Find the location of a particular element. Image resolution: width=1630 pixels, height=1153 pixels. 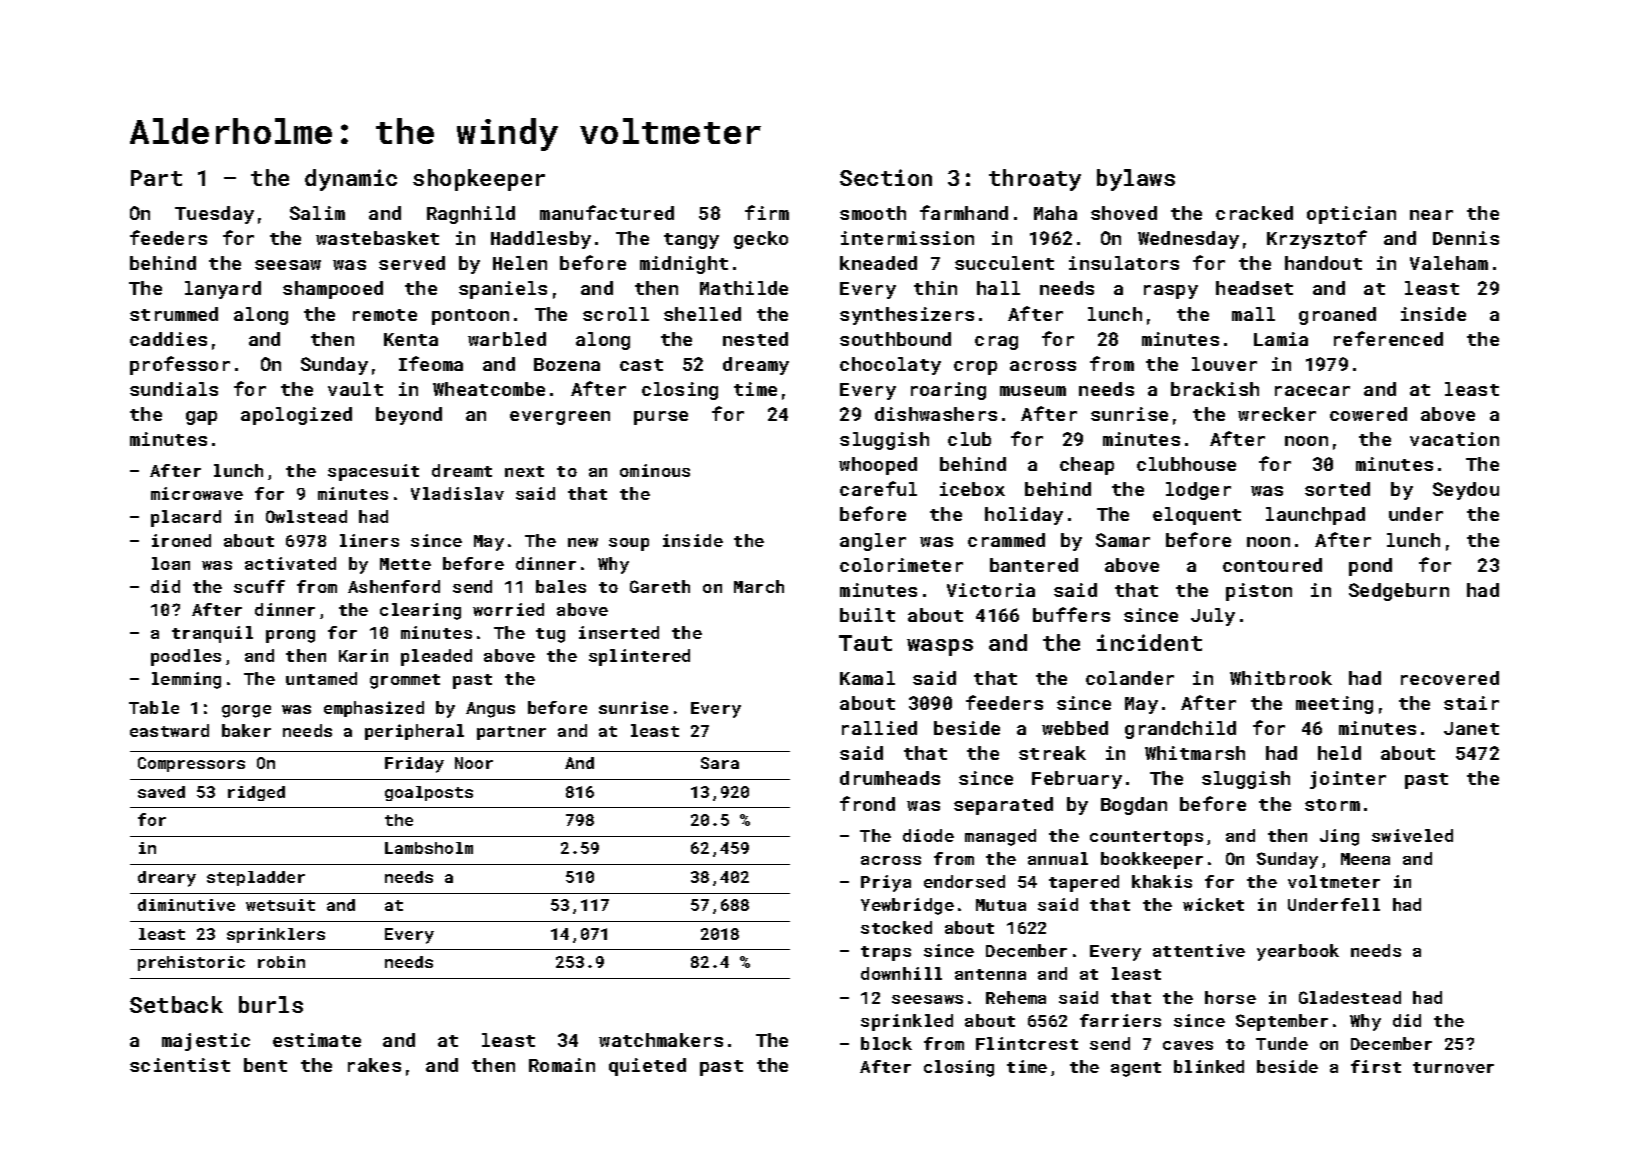

colorimeter is located at coordinates (901, 565).
